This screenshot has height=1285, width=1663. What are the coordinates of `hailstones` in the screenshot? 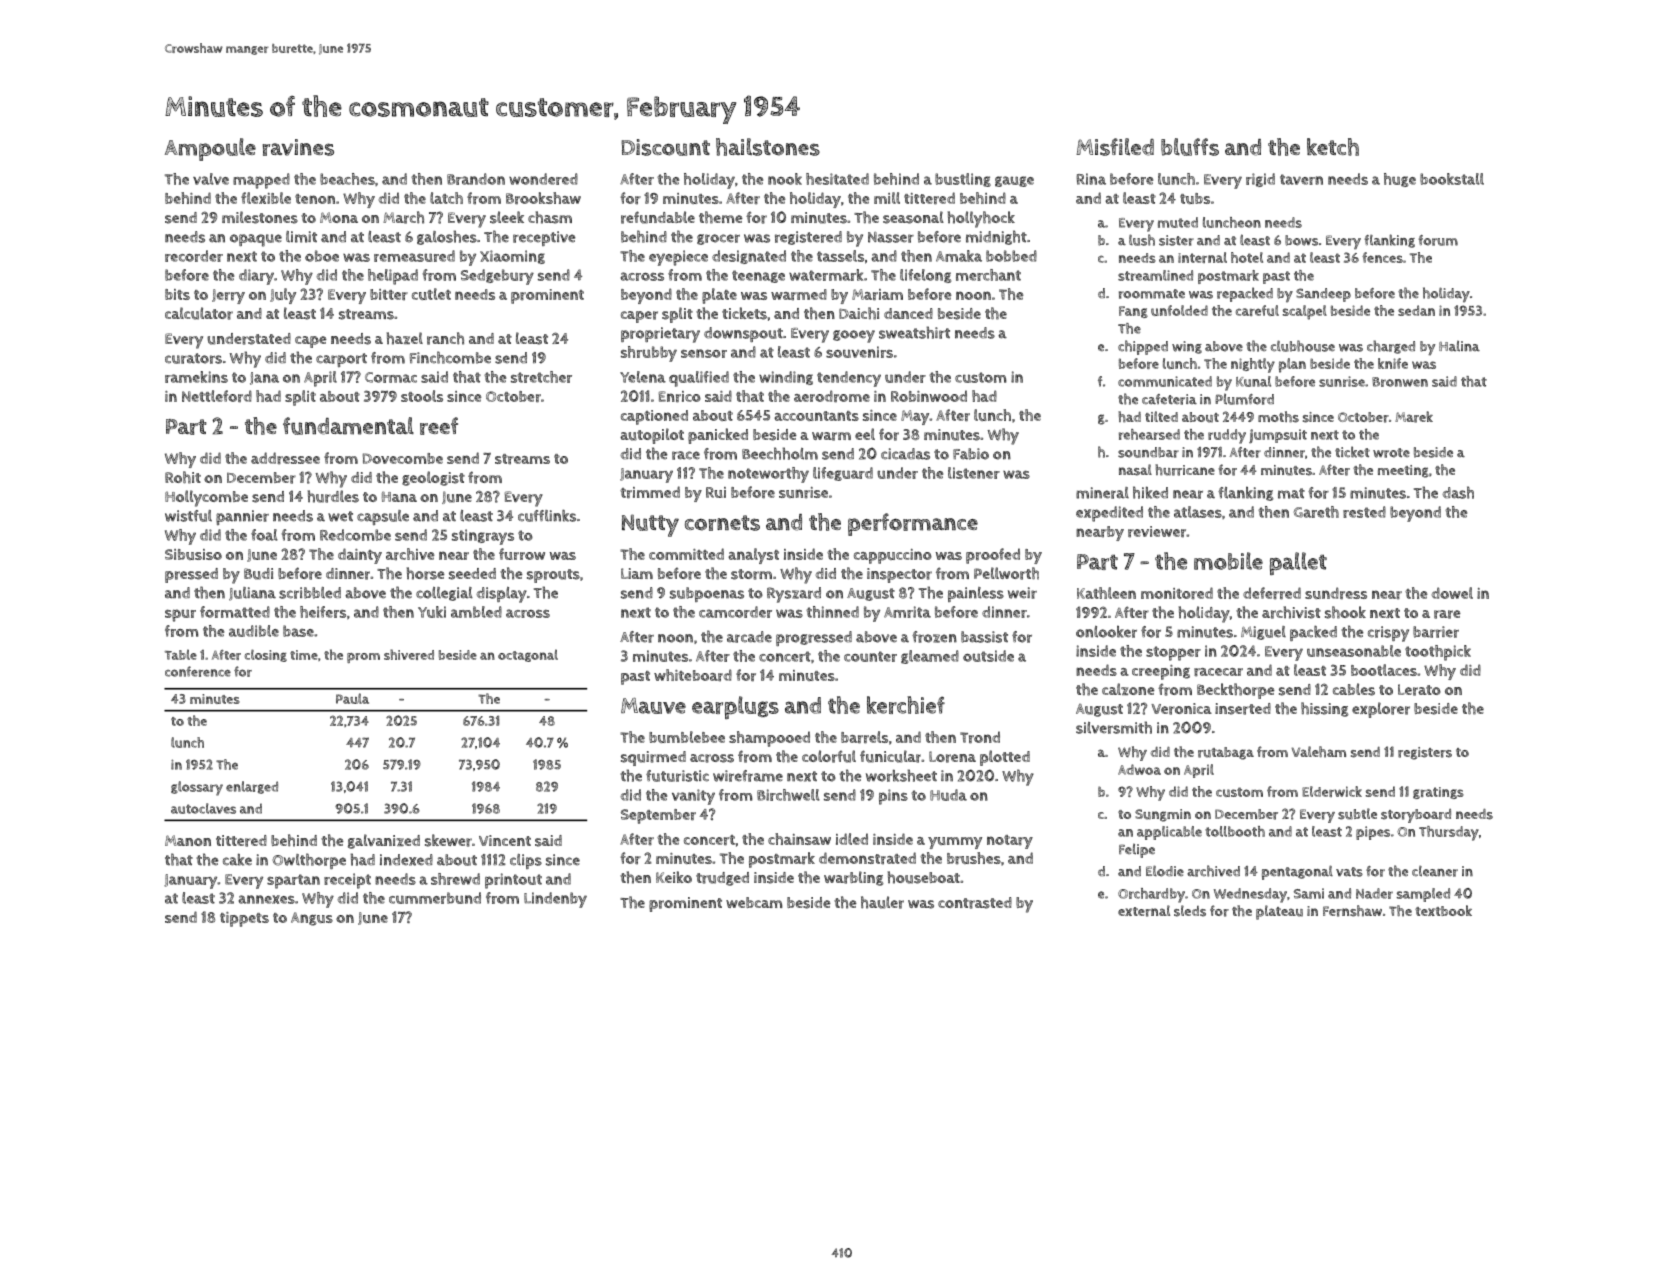 It's located at (768, 147).
